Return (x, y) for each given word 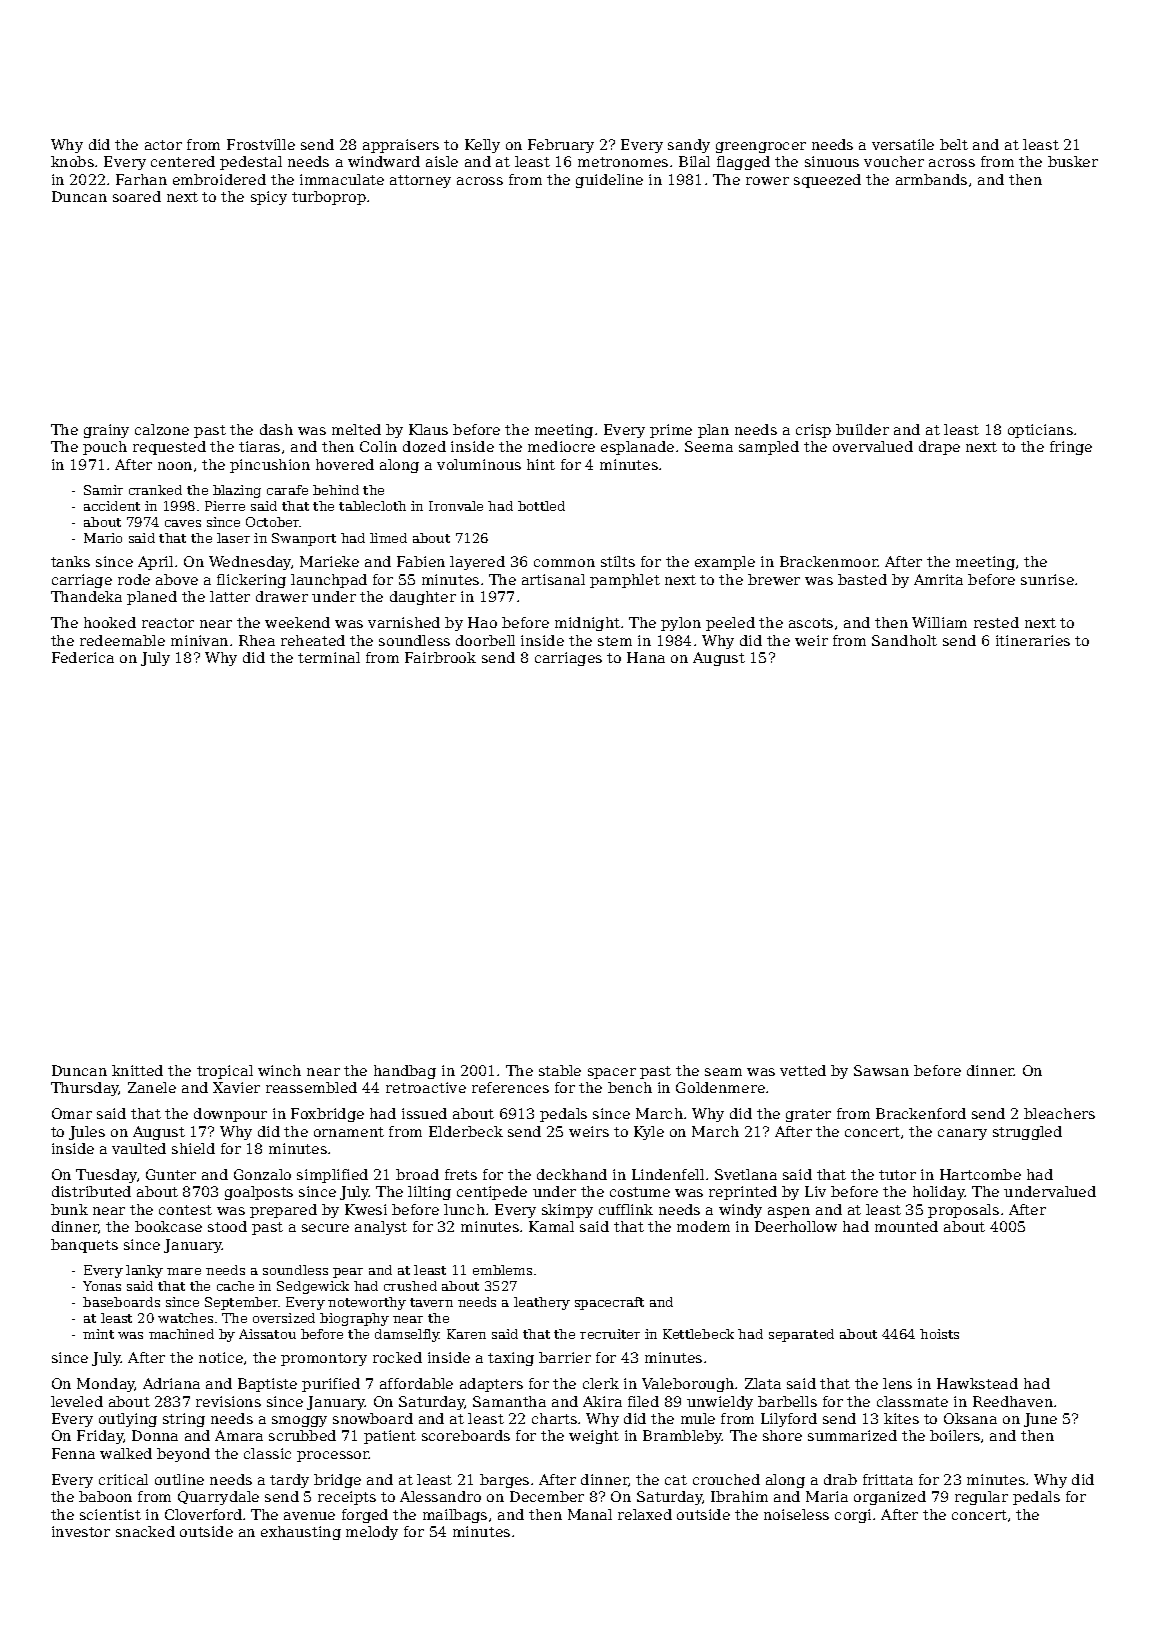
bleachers (1059, 1113)
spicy (269, 198)
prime (671, 431)
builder (862, 429)
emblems (502, 1270)
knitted (137, 1070)
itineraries (1033, 640)
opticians (1040, 431)
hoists (939, 1334)
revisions (228, 1401)
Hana (646, 657)
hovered (345, 464)
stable (560, 1070)
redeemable (122, 640)
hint (541, 464)
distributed (91, 1191)
